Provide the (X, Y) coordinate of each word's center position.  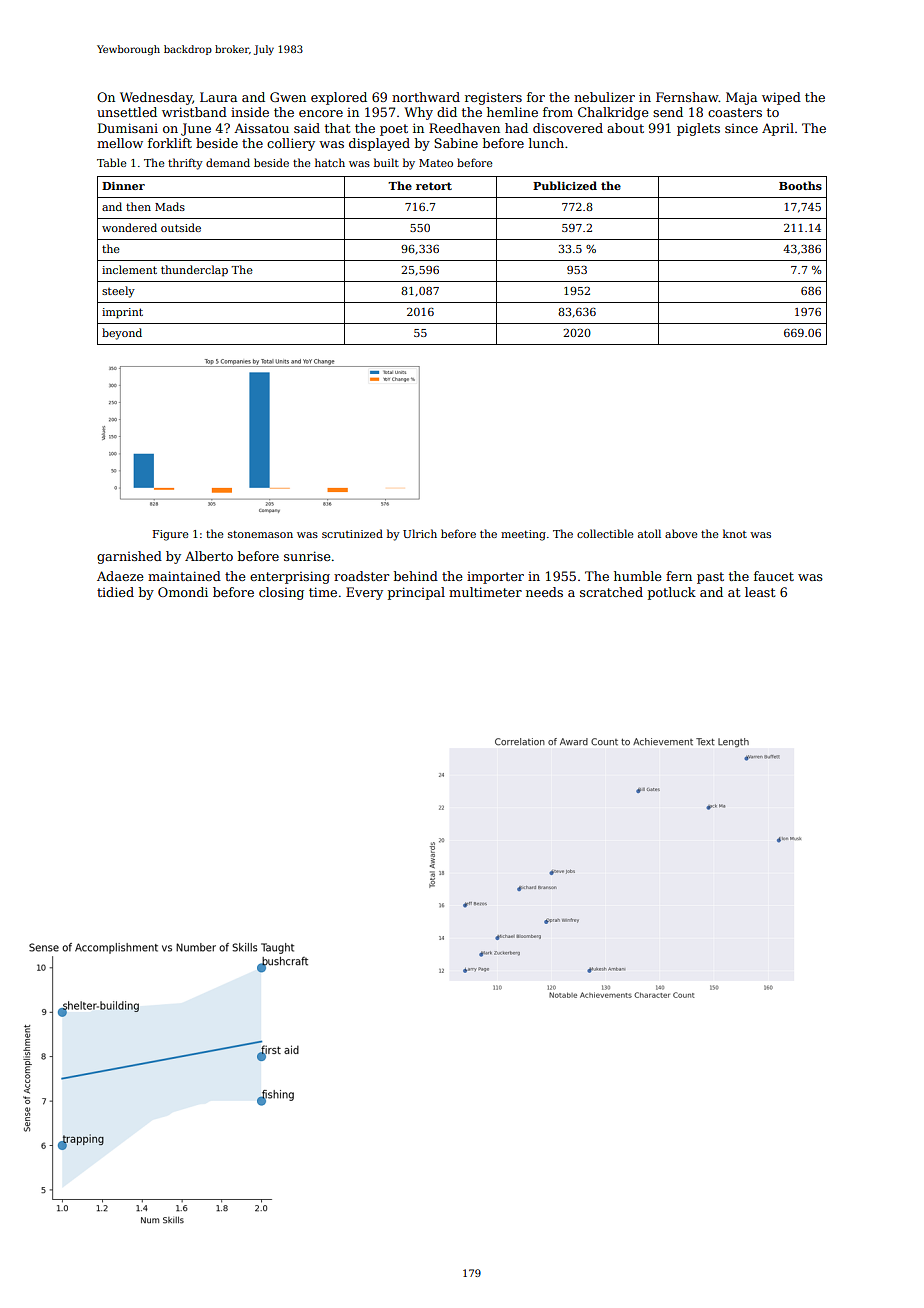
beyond (122, 334)
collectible (605, 533)
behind (416, 576)
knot (735, 533)
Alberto (209, 556)
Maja (741, 98)
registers (493, 99)
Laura (218, 97)
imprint (122, 313)
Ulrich (420, 533)
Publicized (565, 185)
